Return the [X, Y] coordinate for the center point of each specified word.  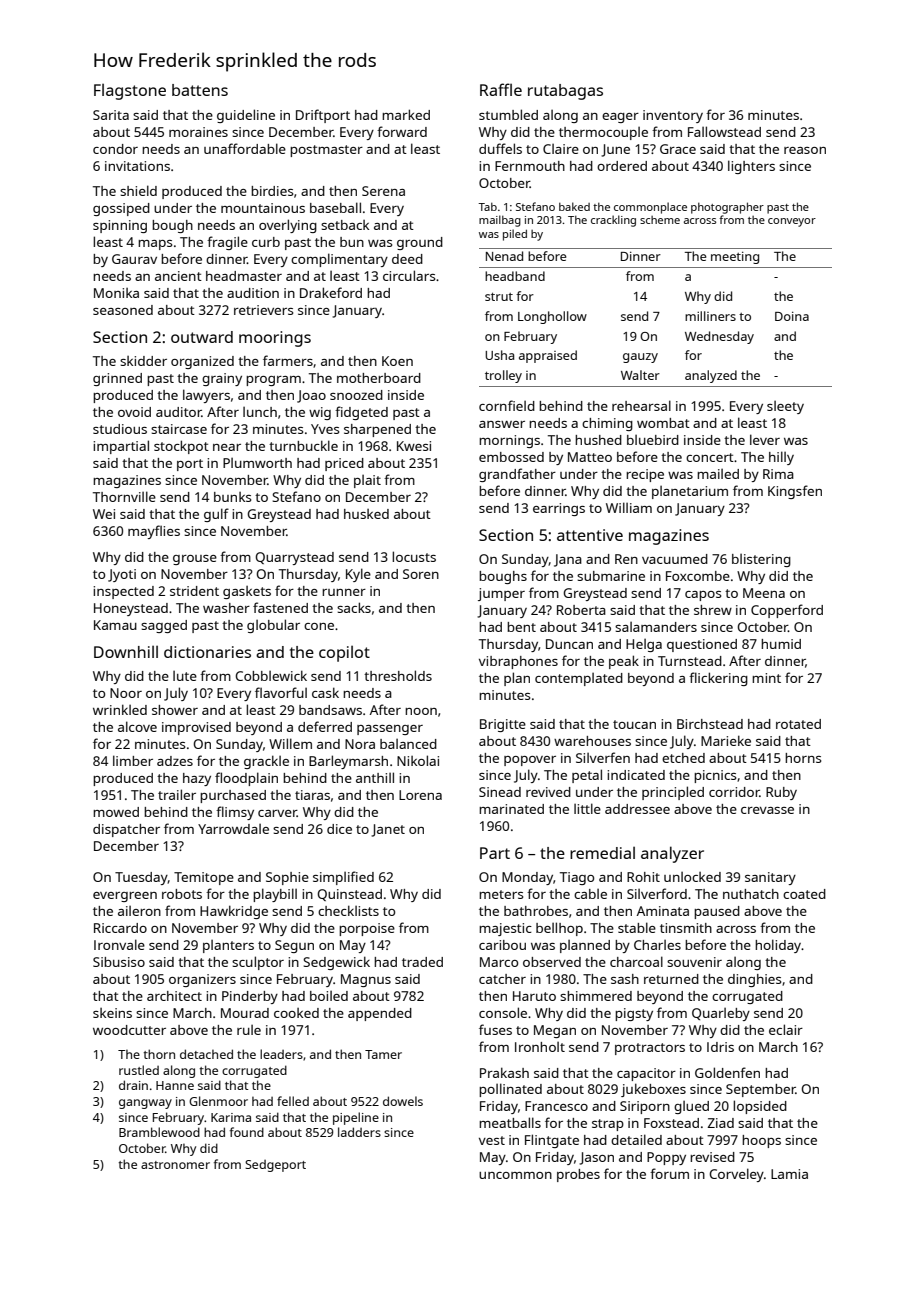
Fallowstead [724, 131]
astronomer [175, 1165]
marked [406, 114]
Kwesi [414, 446]
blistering [761, 560]
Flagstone [130, 92]
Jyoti [122, 575]
